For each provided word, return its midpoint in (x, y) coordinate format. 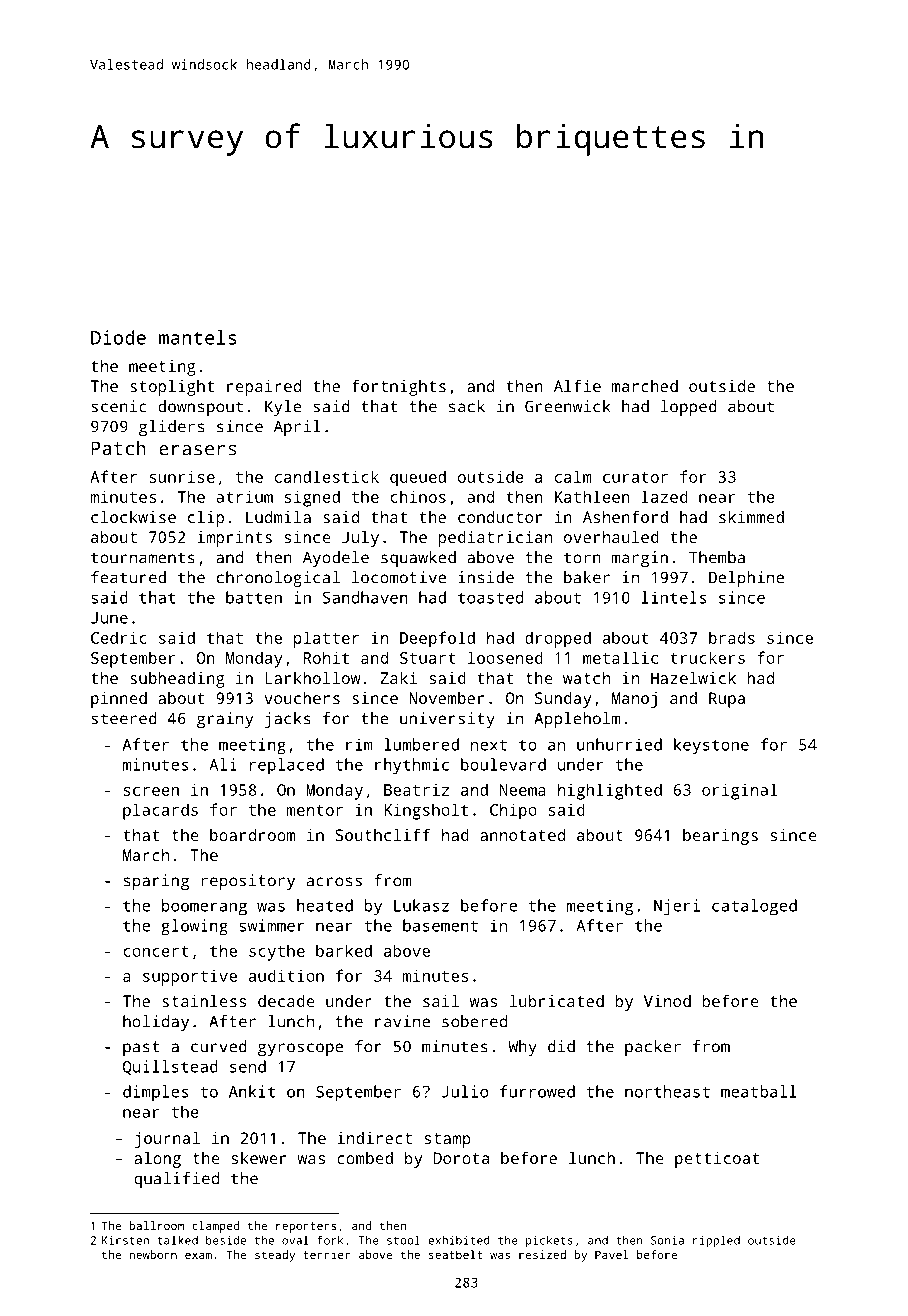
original (740, 791)
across (334, 882)
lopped (689, 408)
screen (151, 791)
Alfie (577, 385)
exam (198, 1255)
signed (312, 498)
